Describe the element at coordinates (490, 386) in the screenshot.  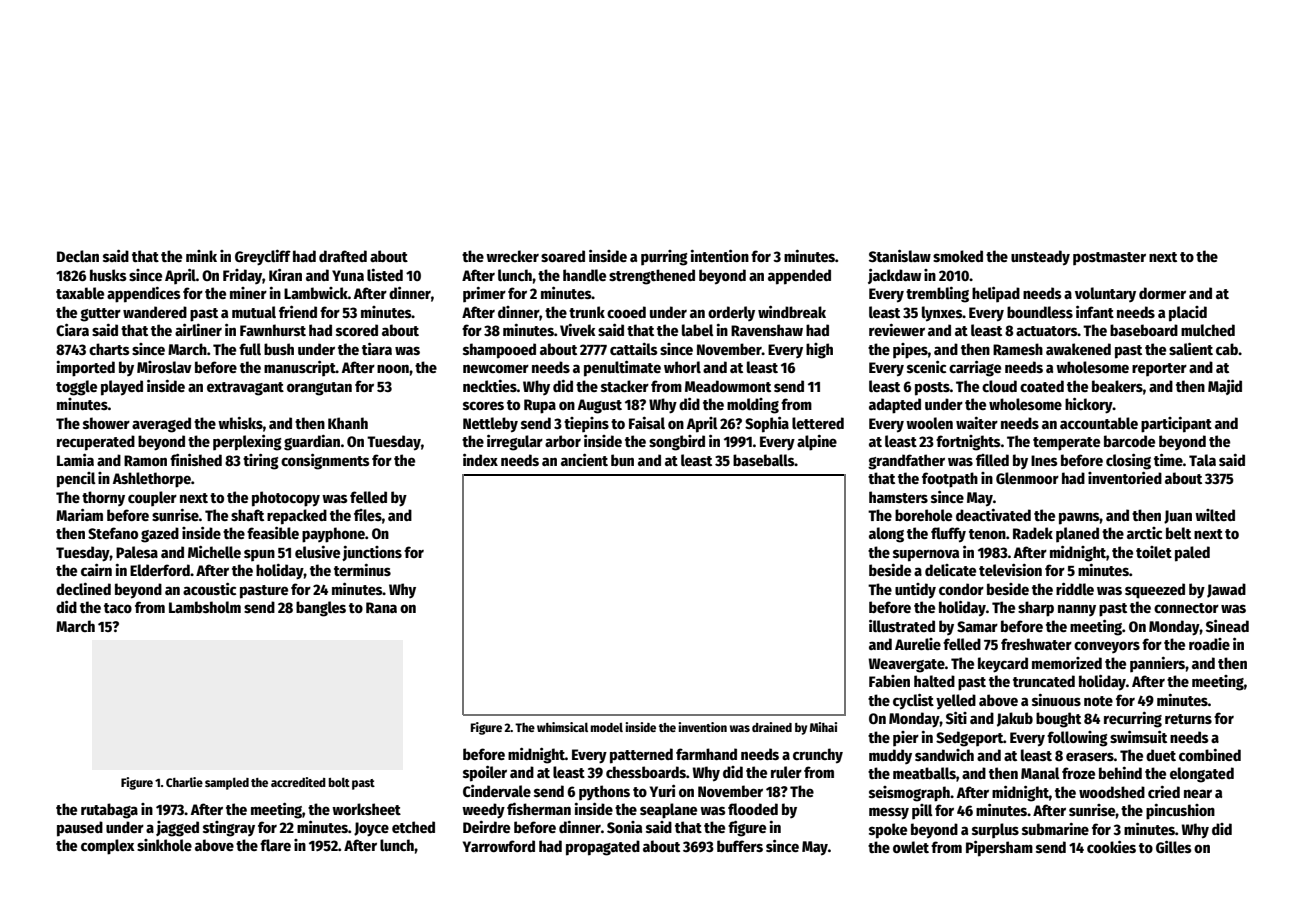
I see `neckties` at that location.
